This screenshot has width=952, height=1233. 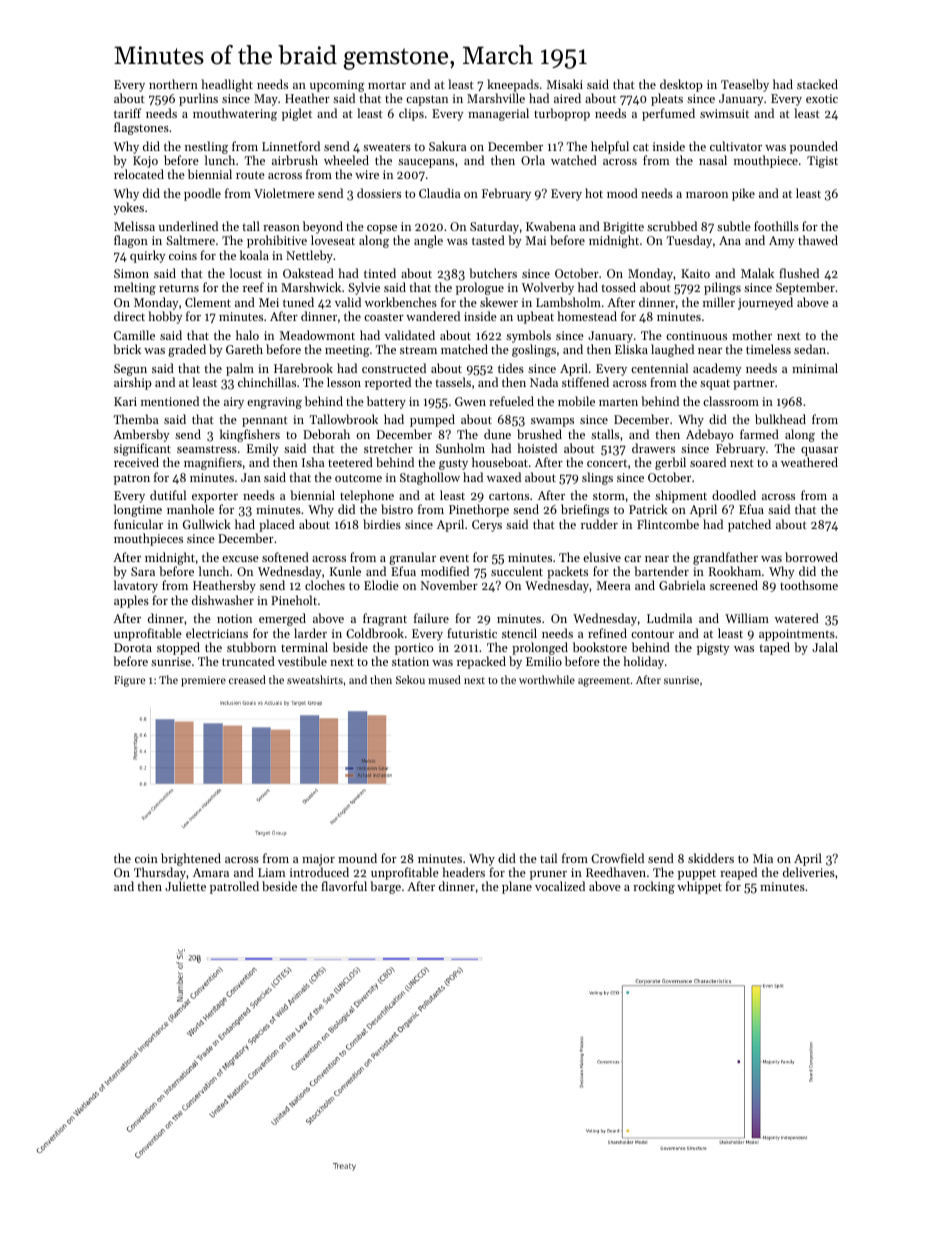 What do you see at coordinates (185, 886) in the screenshot?
I see `Juliette` at bounding box center [185, 886].
